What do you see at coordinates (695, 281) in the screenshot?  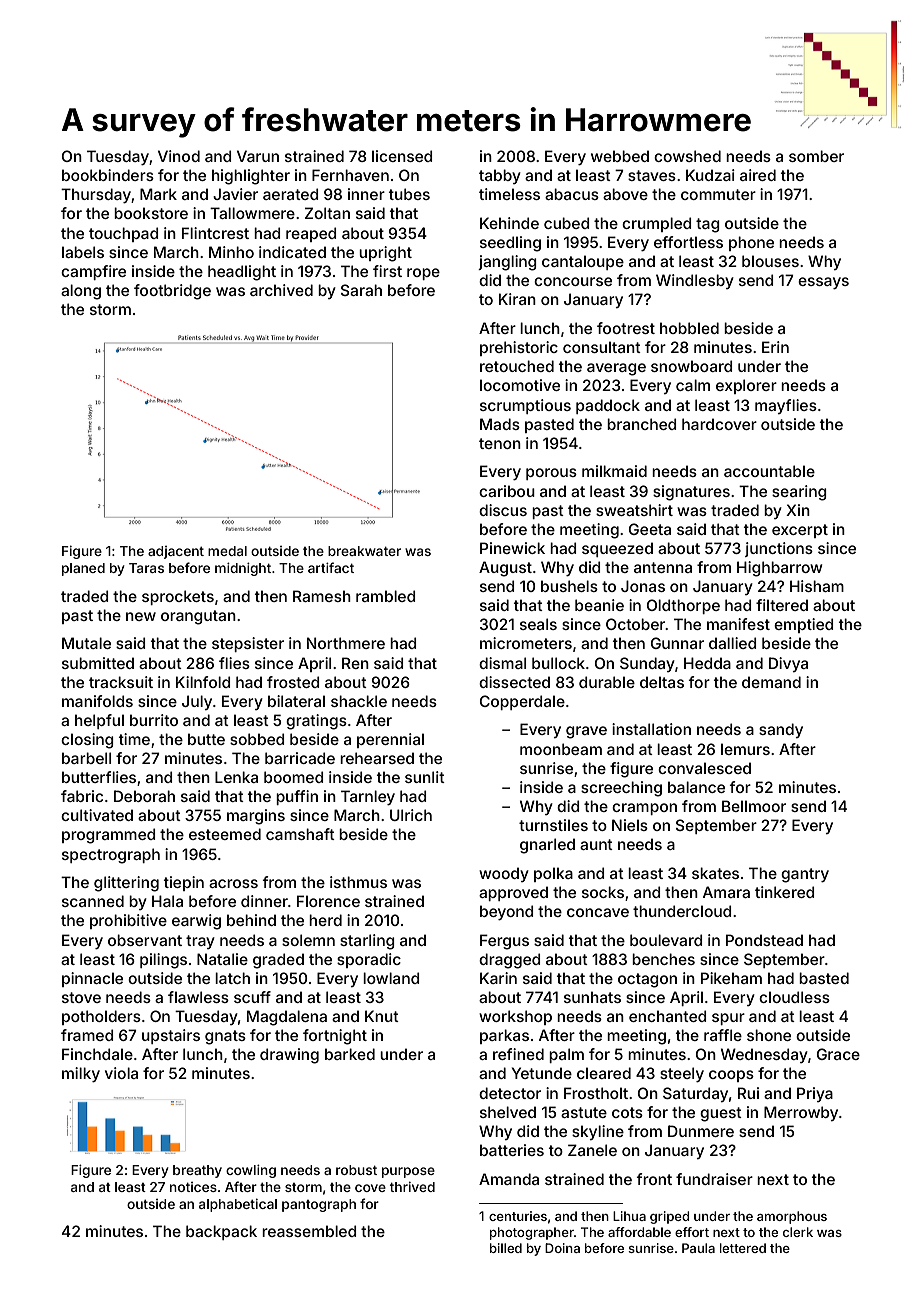 I see `Windlesby` at bounding box center [695, 281].
